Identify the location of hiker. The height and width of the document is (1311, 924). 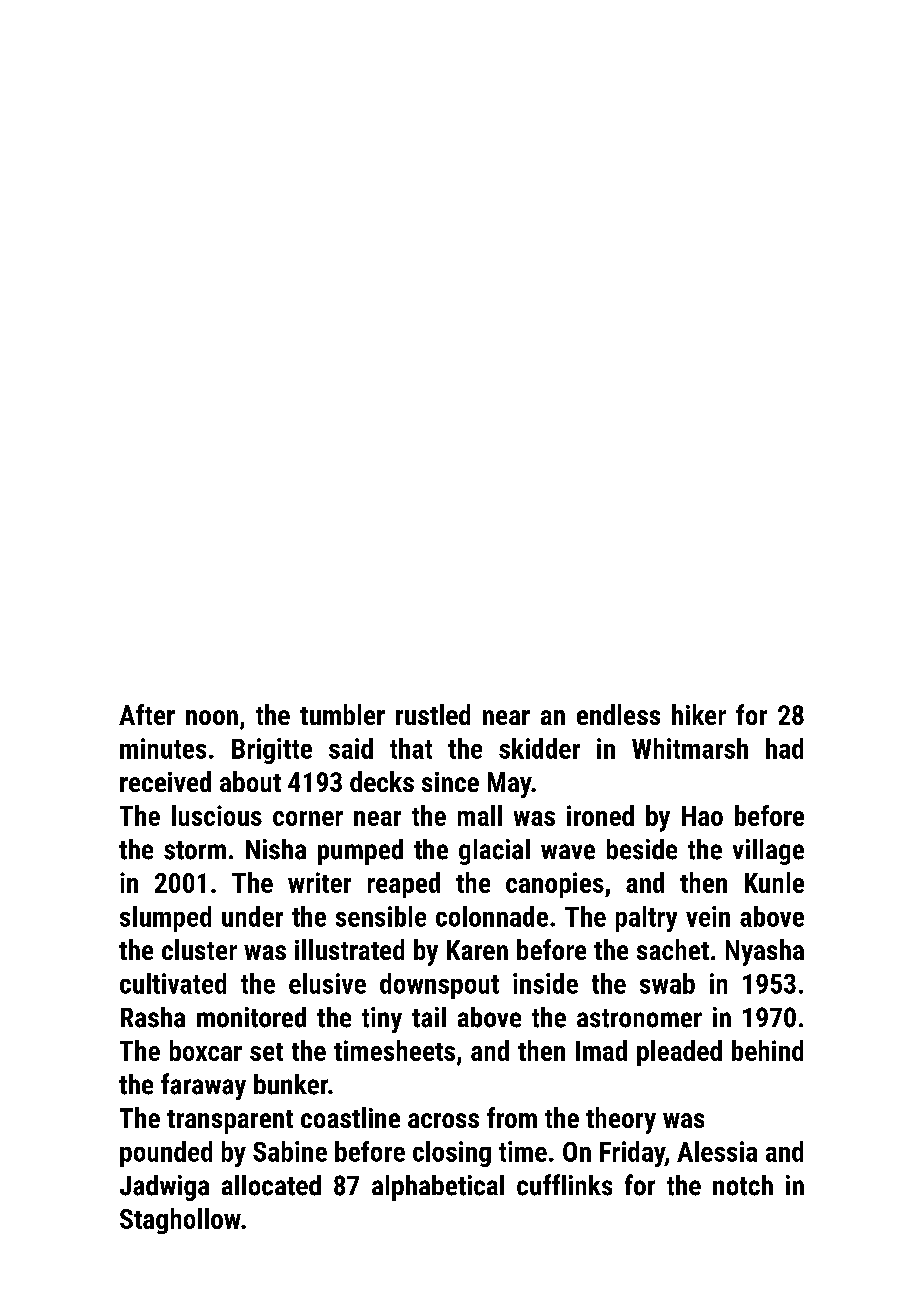
(699, 714).
